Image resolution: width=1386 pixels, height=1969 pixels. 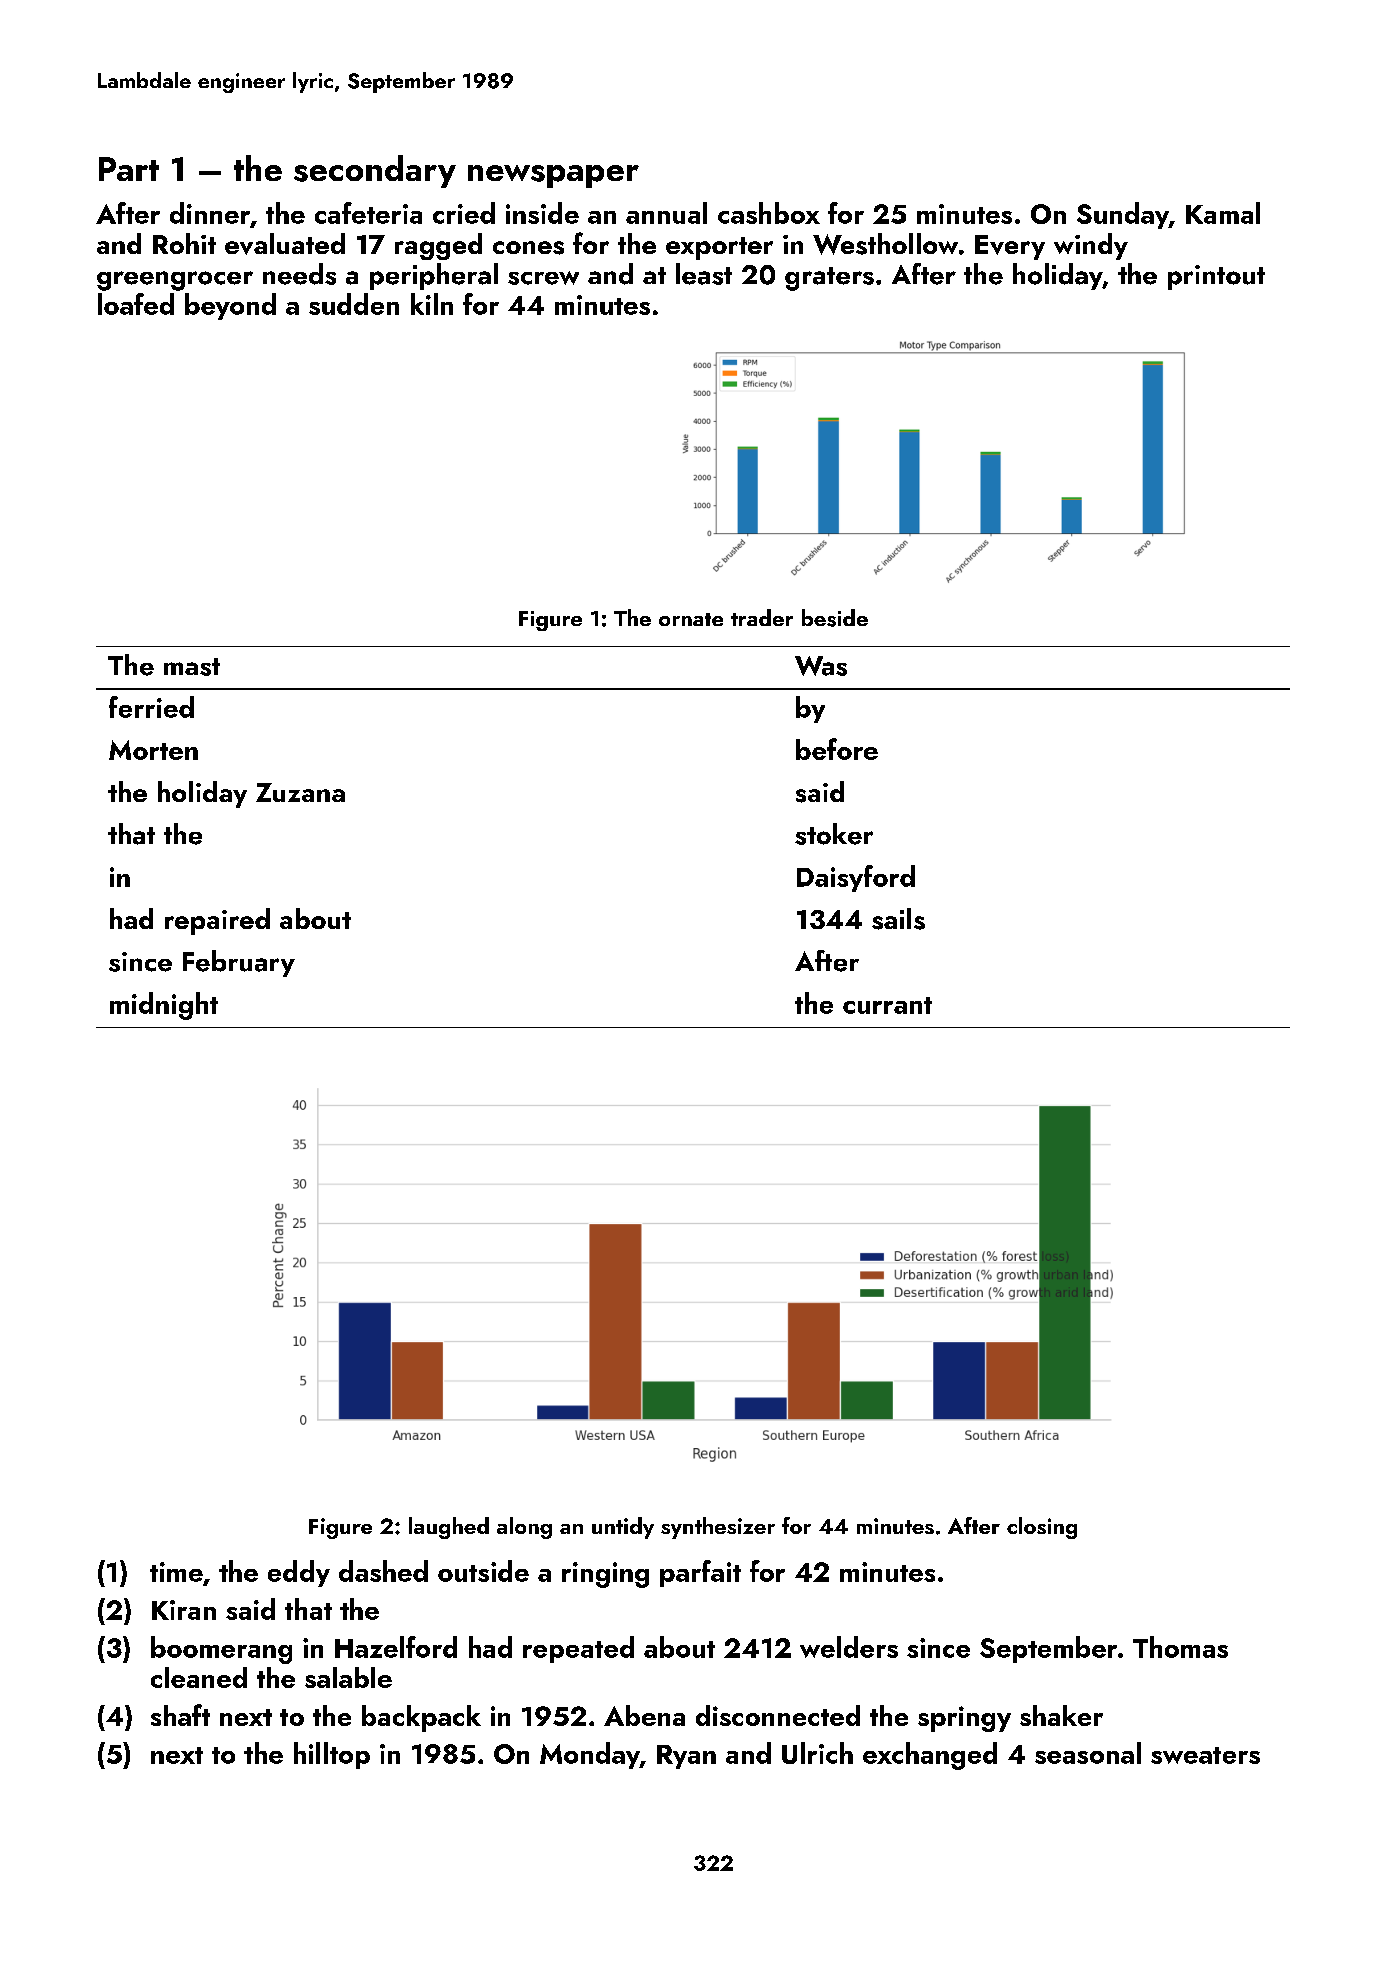 I want to click on sails, so click(x=898, y=919).
